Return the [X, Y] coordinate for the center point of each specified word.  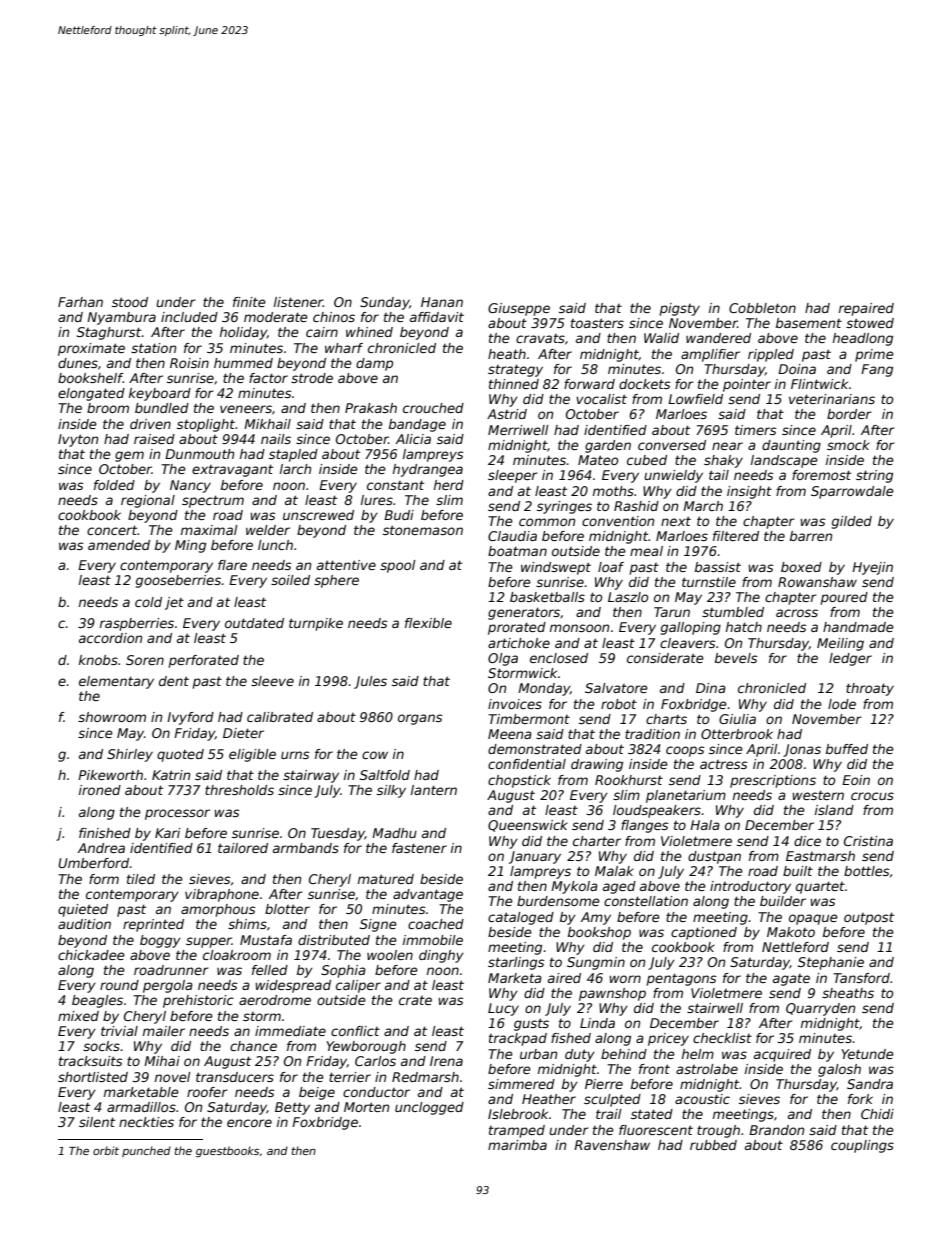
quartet [820, 887]
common [547, 522]
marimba [517, 1145]
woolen [390, 955]
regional [148, 501]
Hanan [442, 302]
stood [130, 302]
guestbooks [227, 1151]
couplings [862, 1146]
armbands [306, 848]
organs [420, 719]
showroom [112, 717]
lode [842, 704]
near [727, 446]
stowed [870, 323]
